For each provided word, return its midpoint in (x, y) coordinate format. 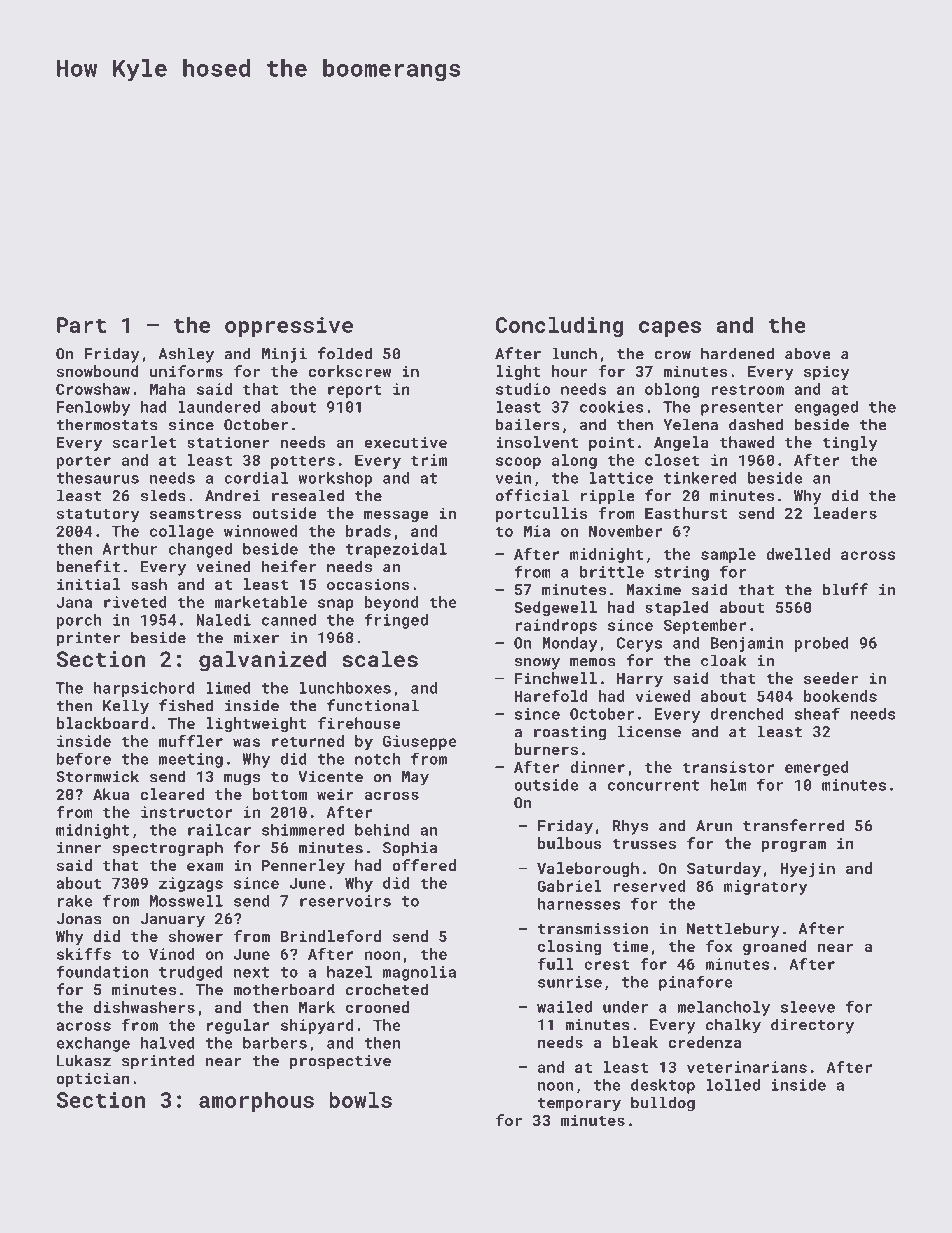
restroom (748, 389)
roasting (570, 733)
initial (88, 584)
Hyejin (807, 870)
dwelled (798, 554)
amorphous (256, 1101)
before (84, 758)
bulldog (663, 1104)
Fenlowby (93, 408)
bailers (528, 424)
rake (75, 901)
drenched (746, 714)
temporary (579, 1105)
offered (424, 865)
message (396, 516)
